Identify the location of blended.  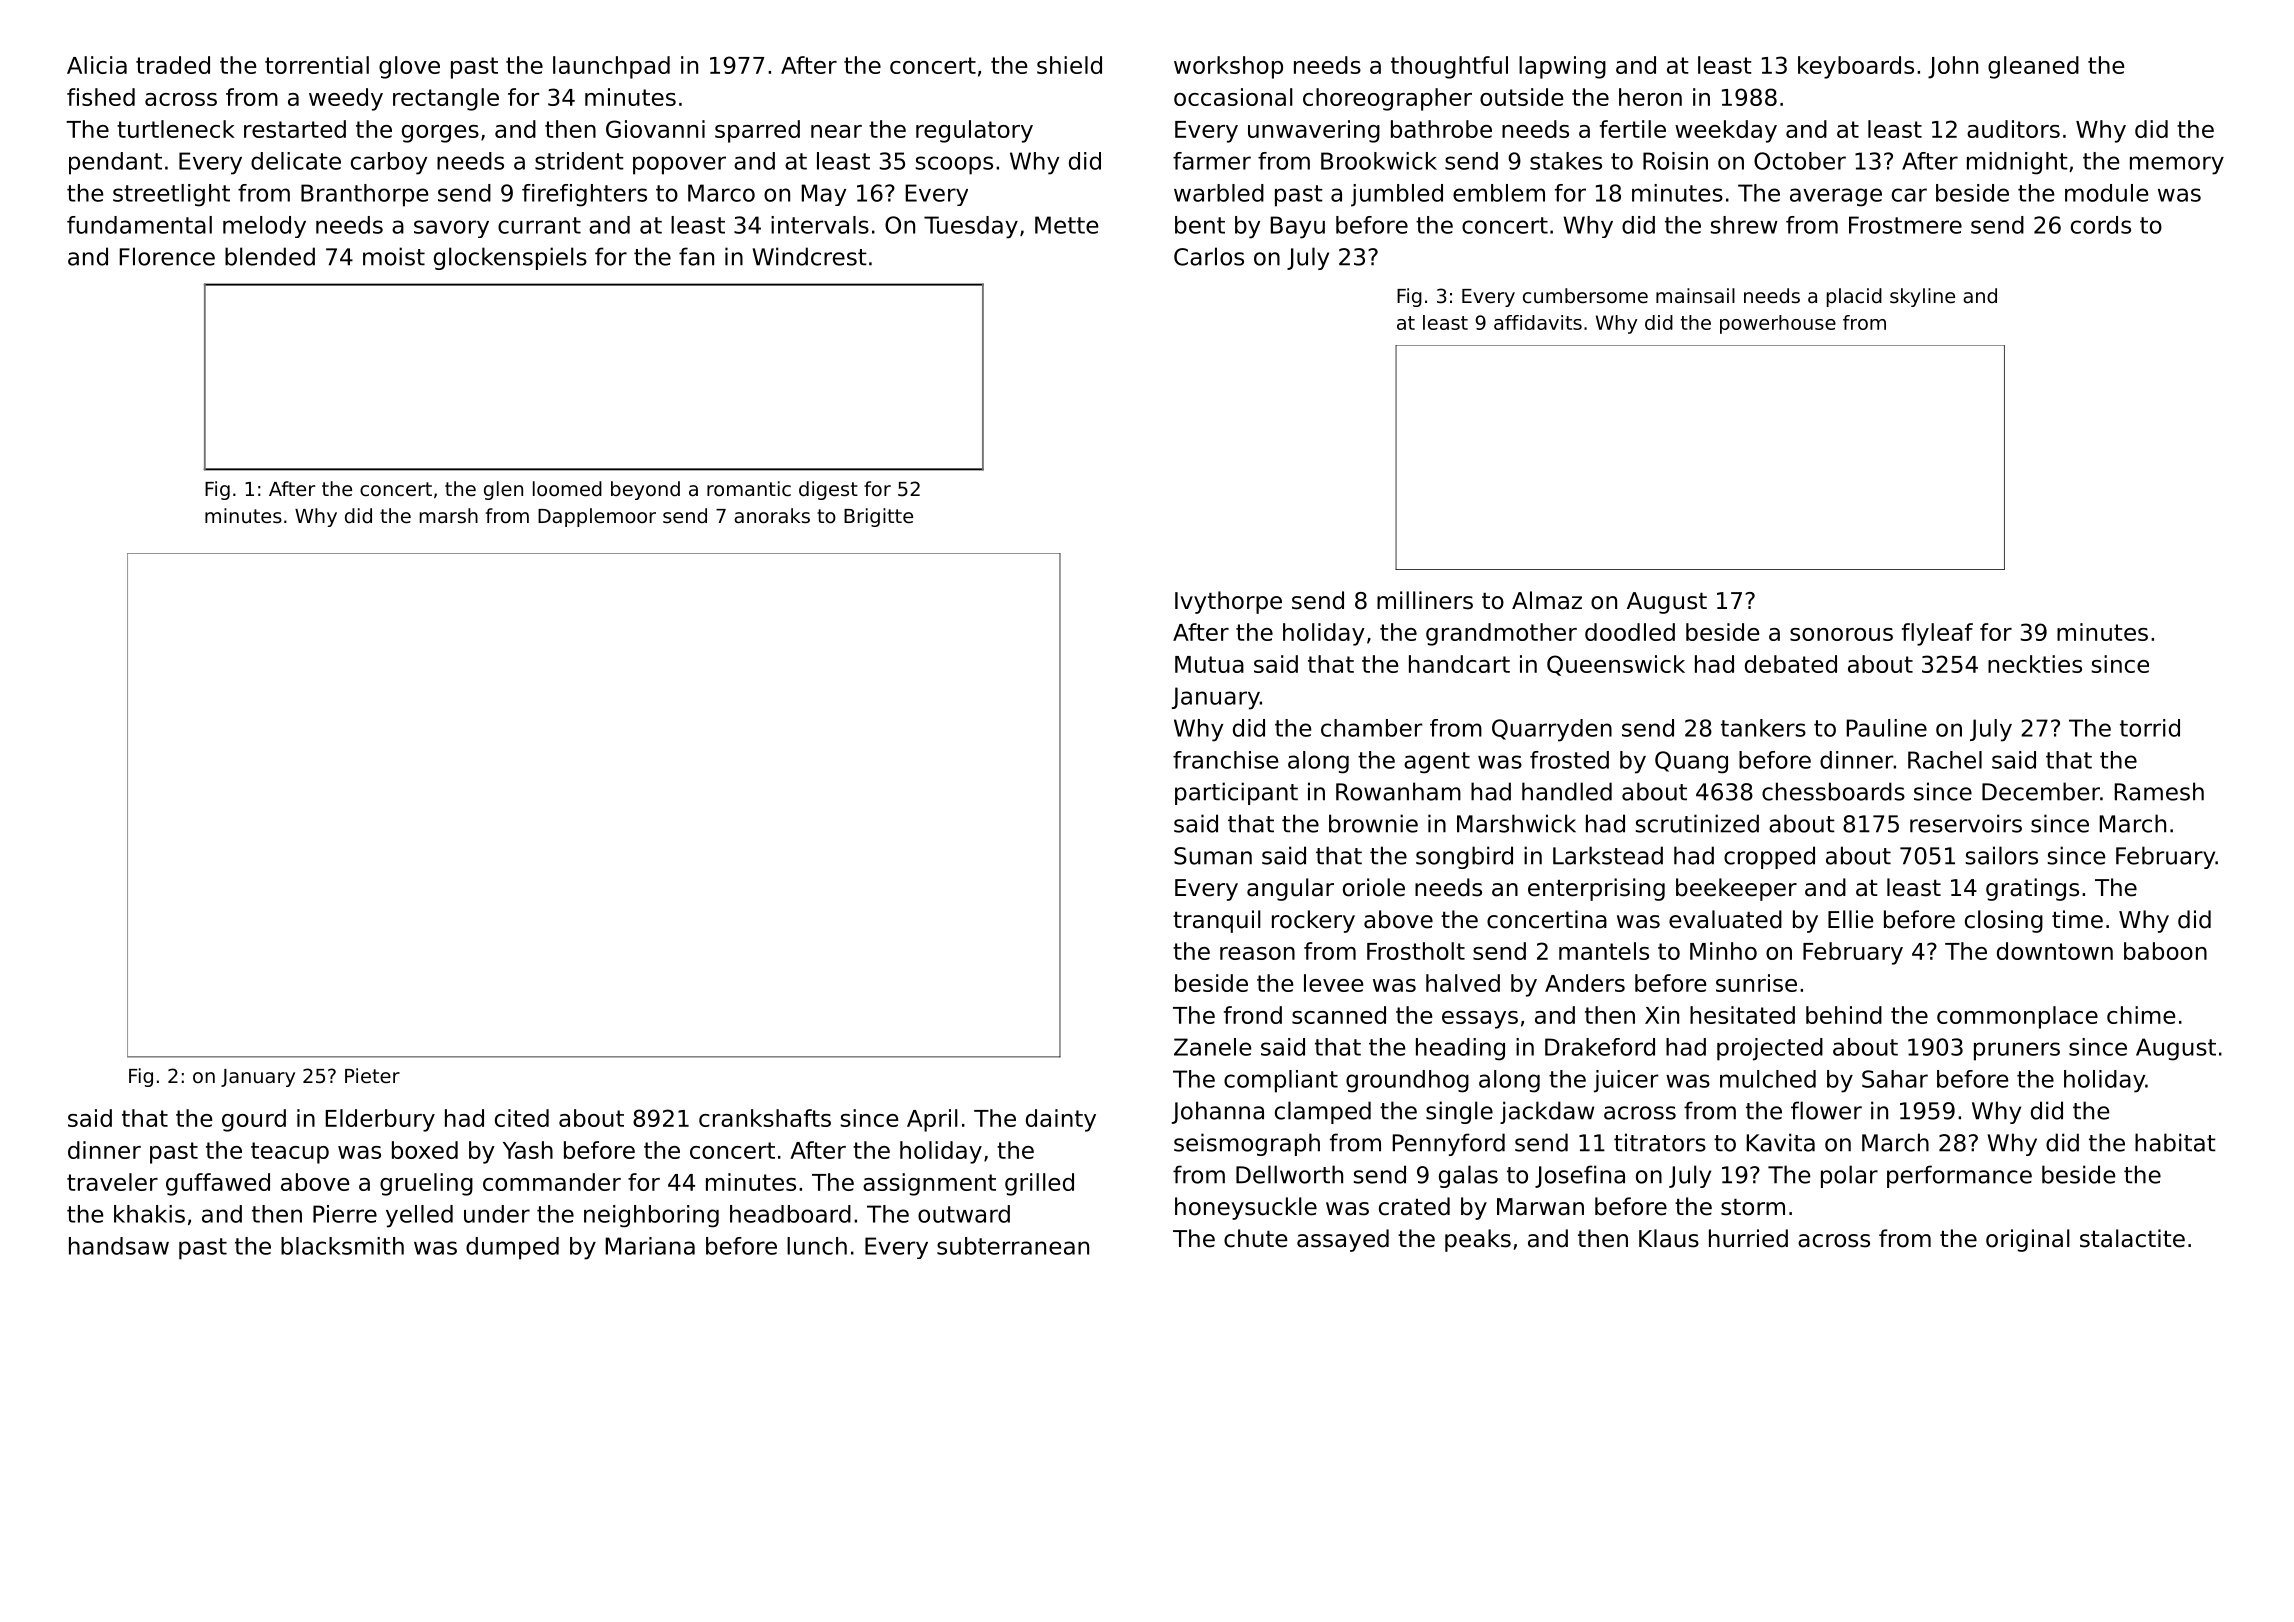
(270, 256).
